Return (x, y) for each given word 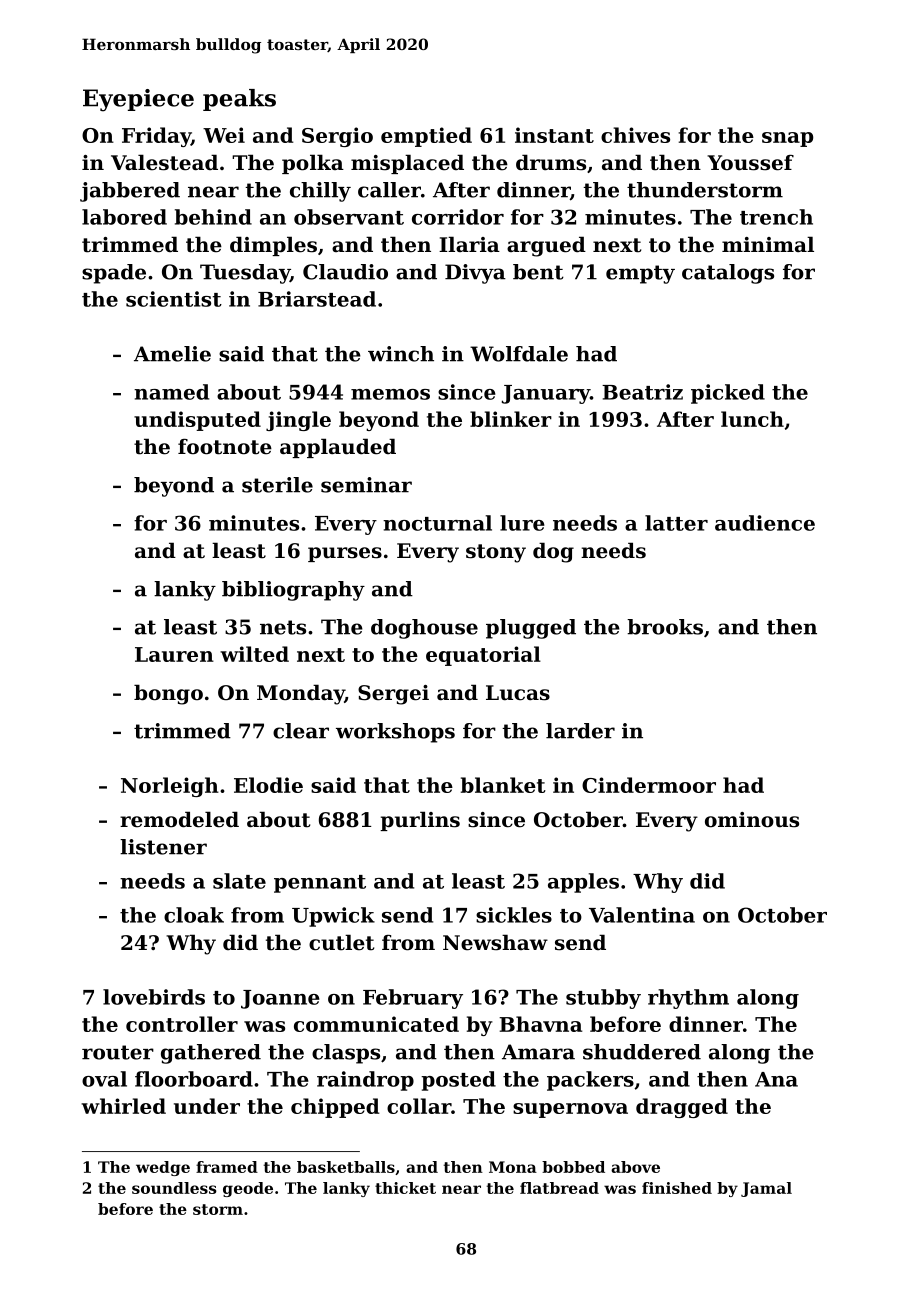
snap (787, 139)
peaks (239, 100)
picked (728, 394)
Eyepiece (138, 100)
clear (301, 731)
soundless (174, 1188)
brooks (665, 627)
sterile (277, 485)
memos (390, 394)
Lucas (518, 693)
